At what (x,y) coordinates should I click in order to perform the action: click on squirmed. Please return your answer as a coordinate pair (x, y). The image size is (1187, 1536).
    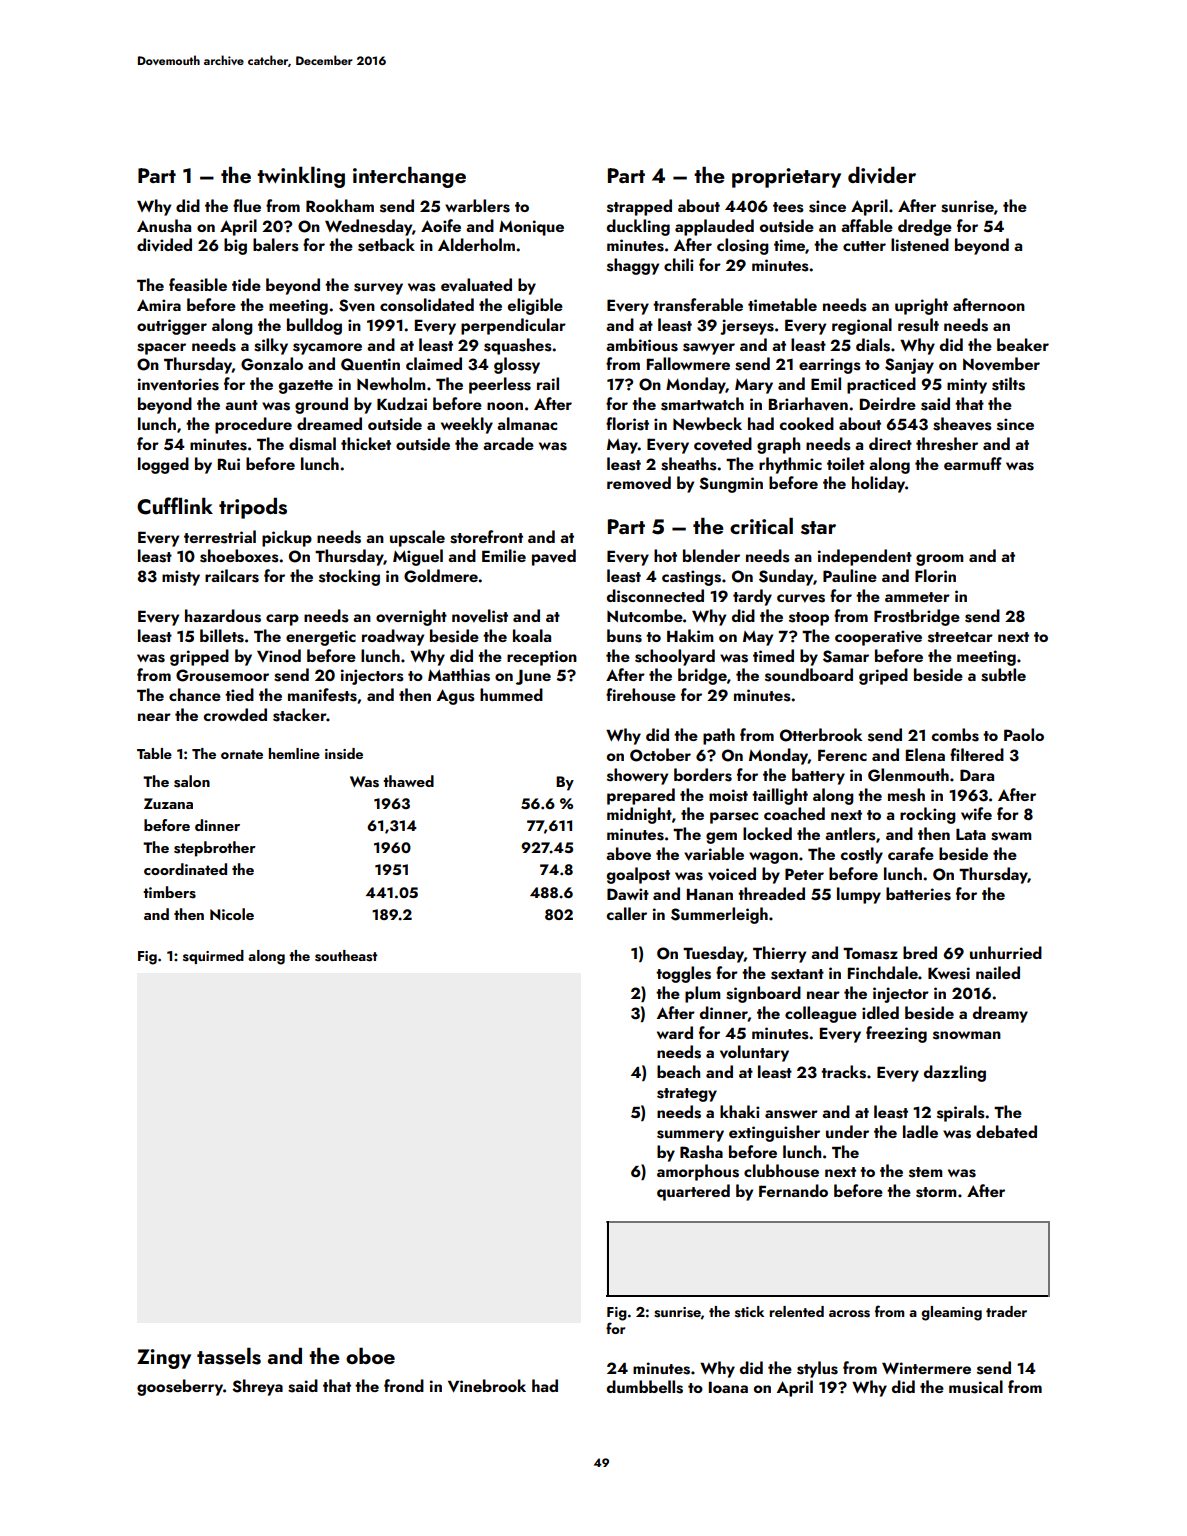
    Looking at the image, I should click on (213, 957).
